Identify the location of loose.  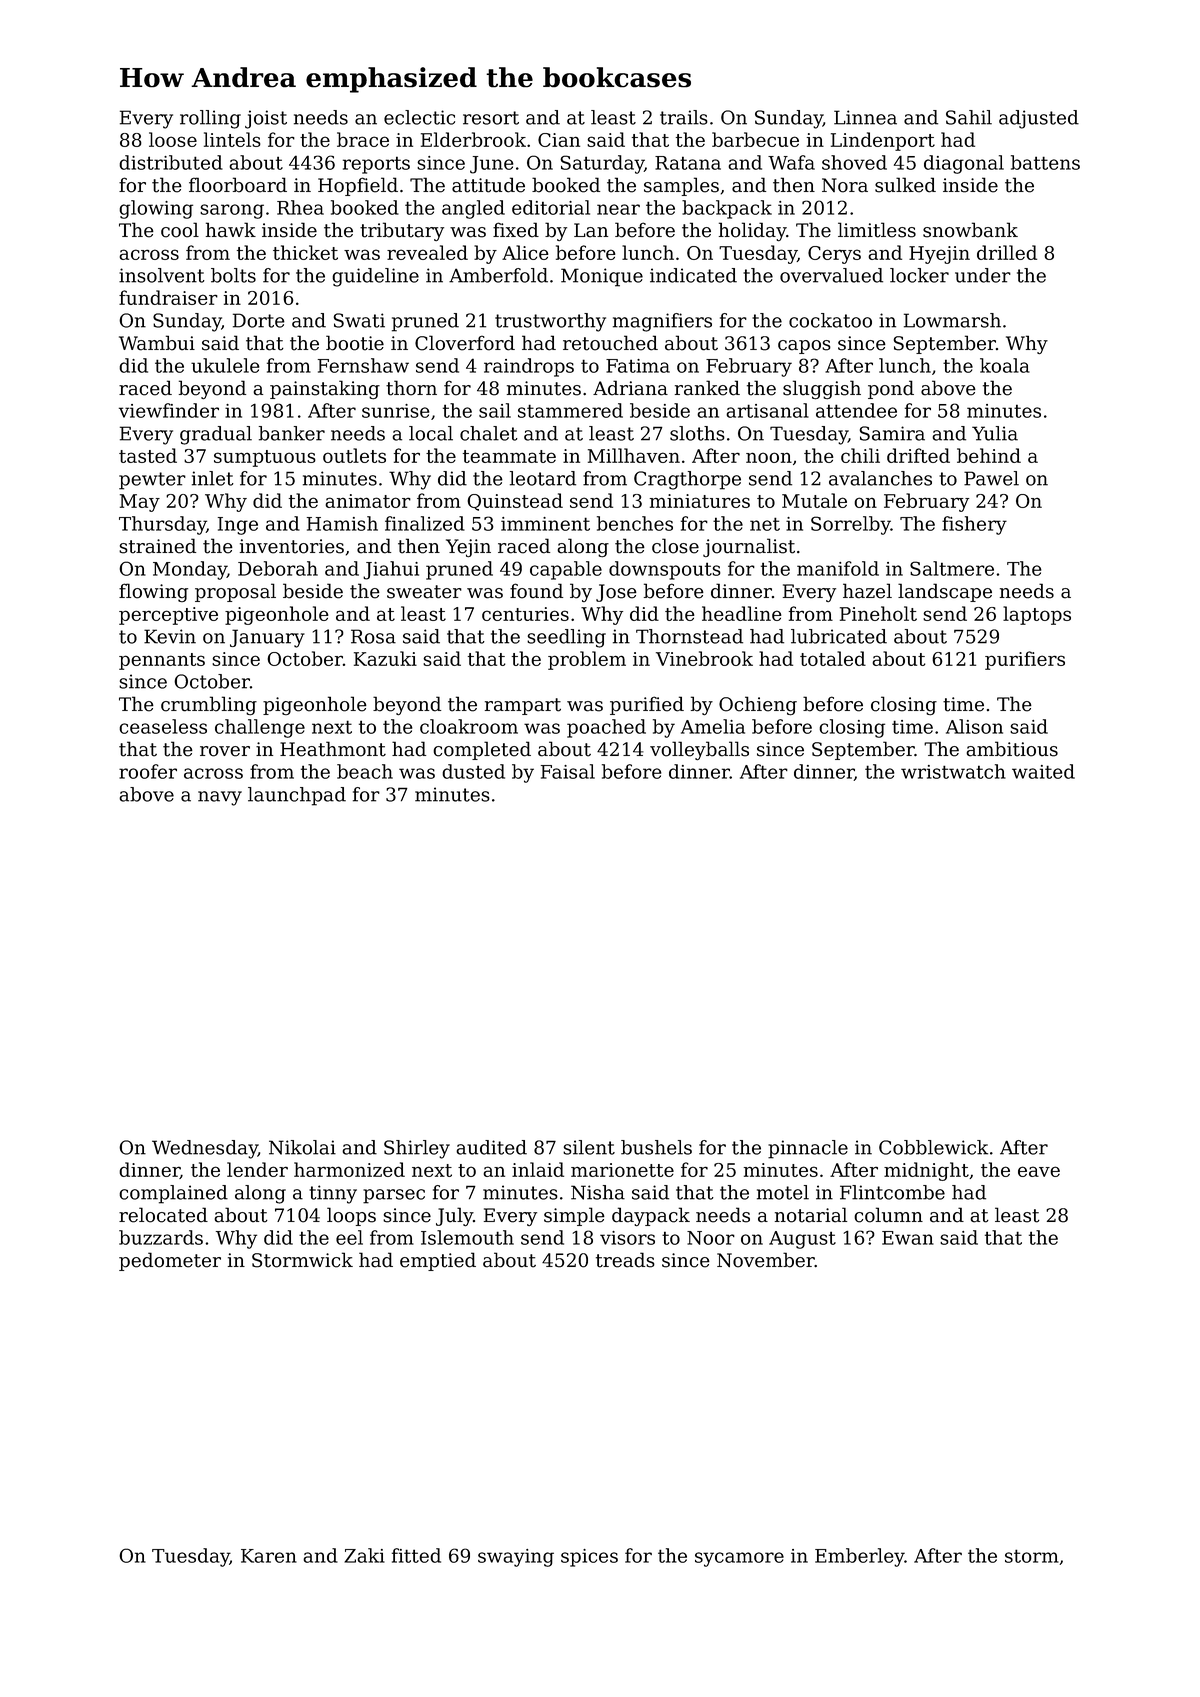
(173, 139).
